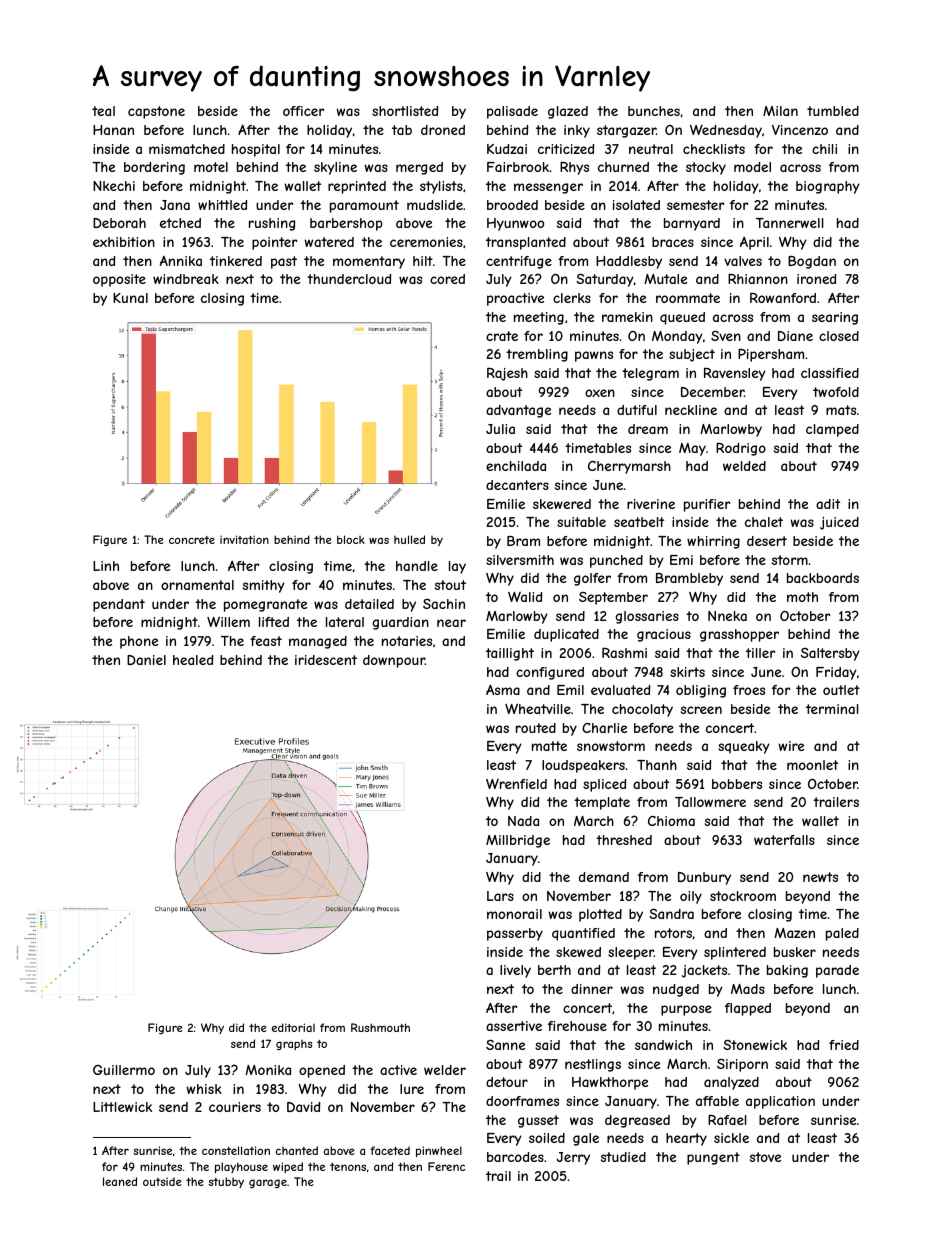 This page has width=952, height=1233. What do you see at coordinates (636, 205) in the page?
I see `isolated` at bounding box center [636, 205].
